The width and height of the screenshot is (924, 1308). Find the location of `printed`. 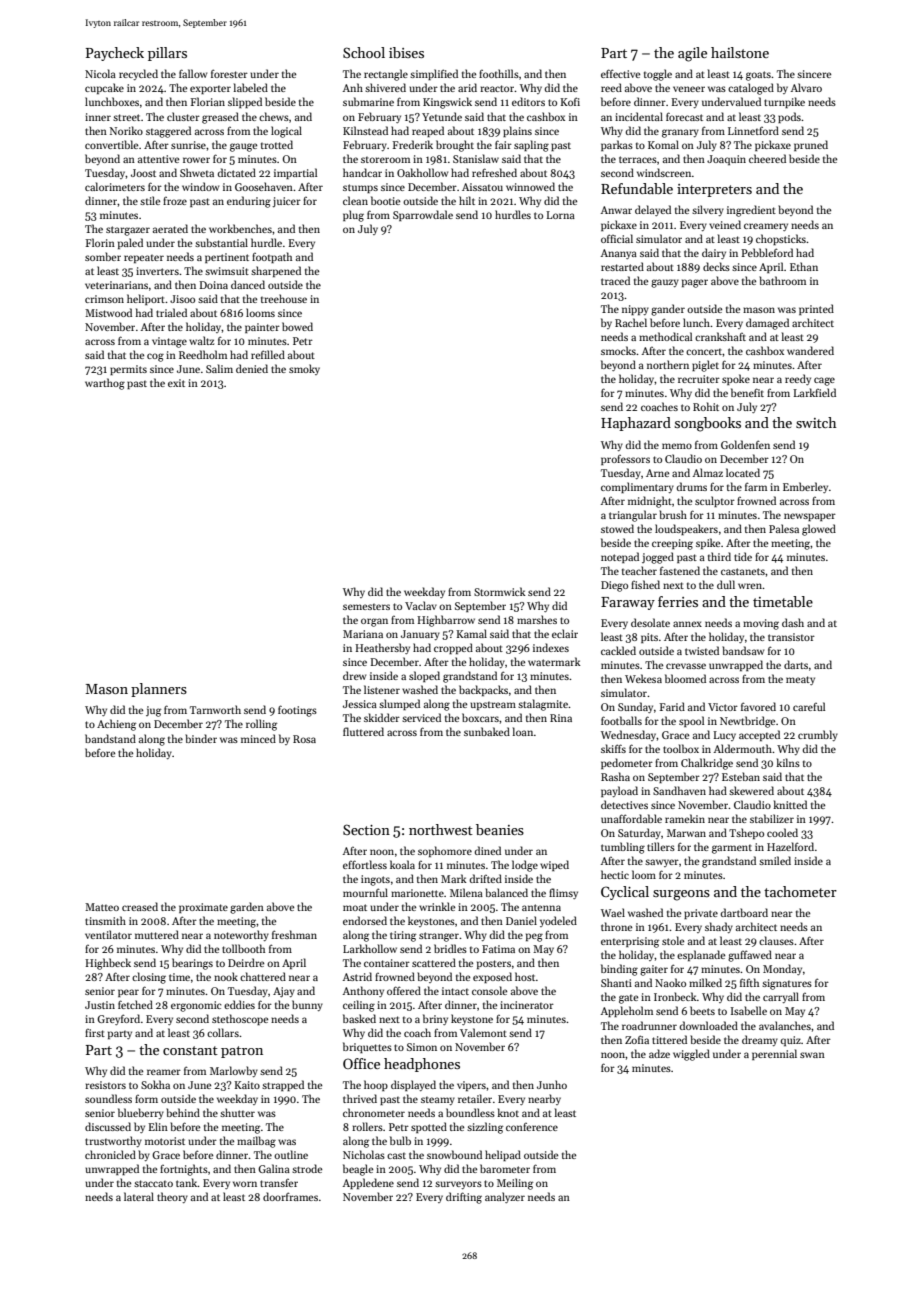

printed is located at coordinates (816, 309).
